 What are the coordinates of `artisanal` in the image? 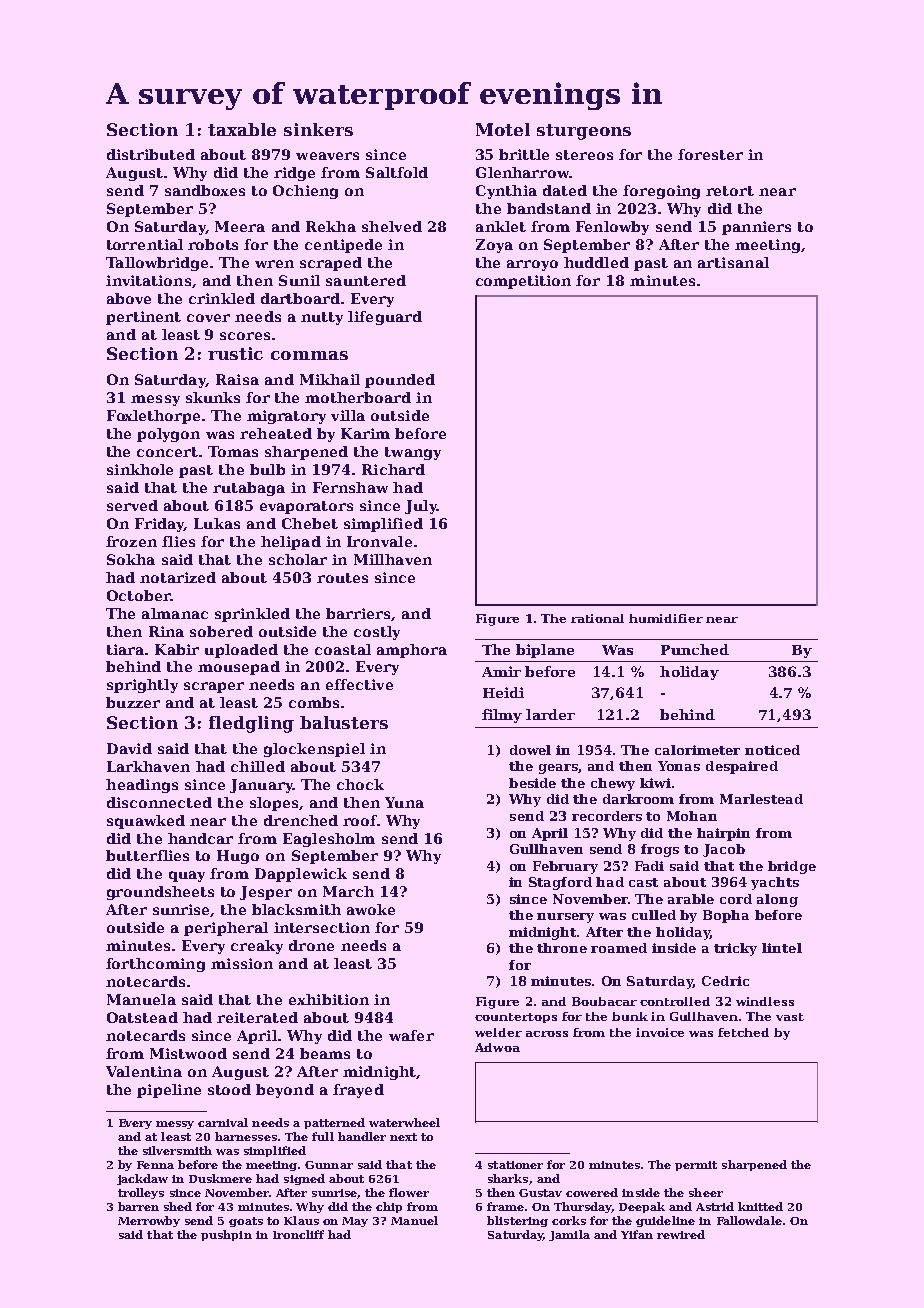 It's located at (733, 262).
